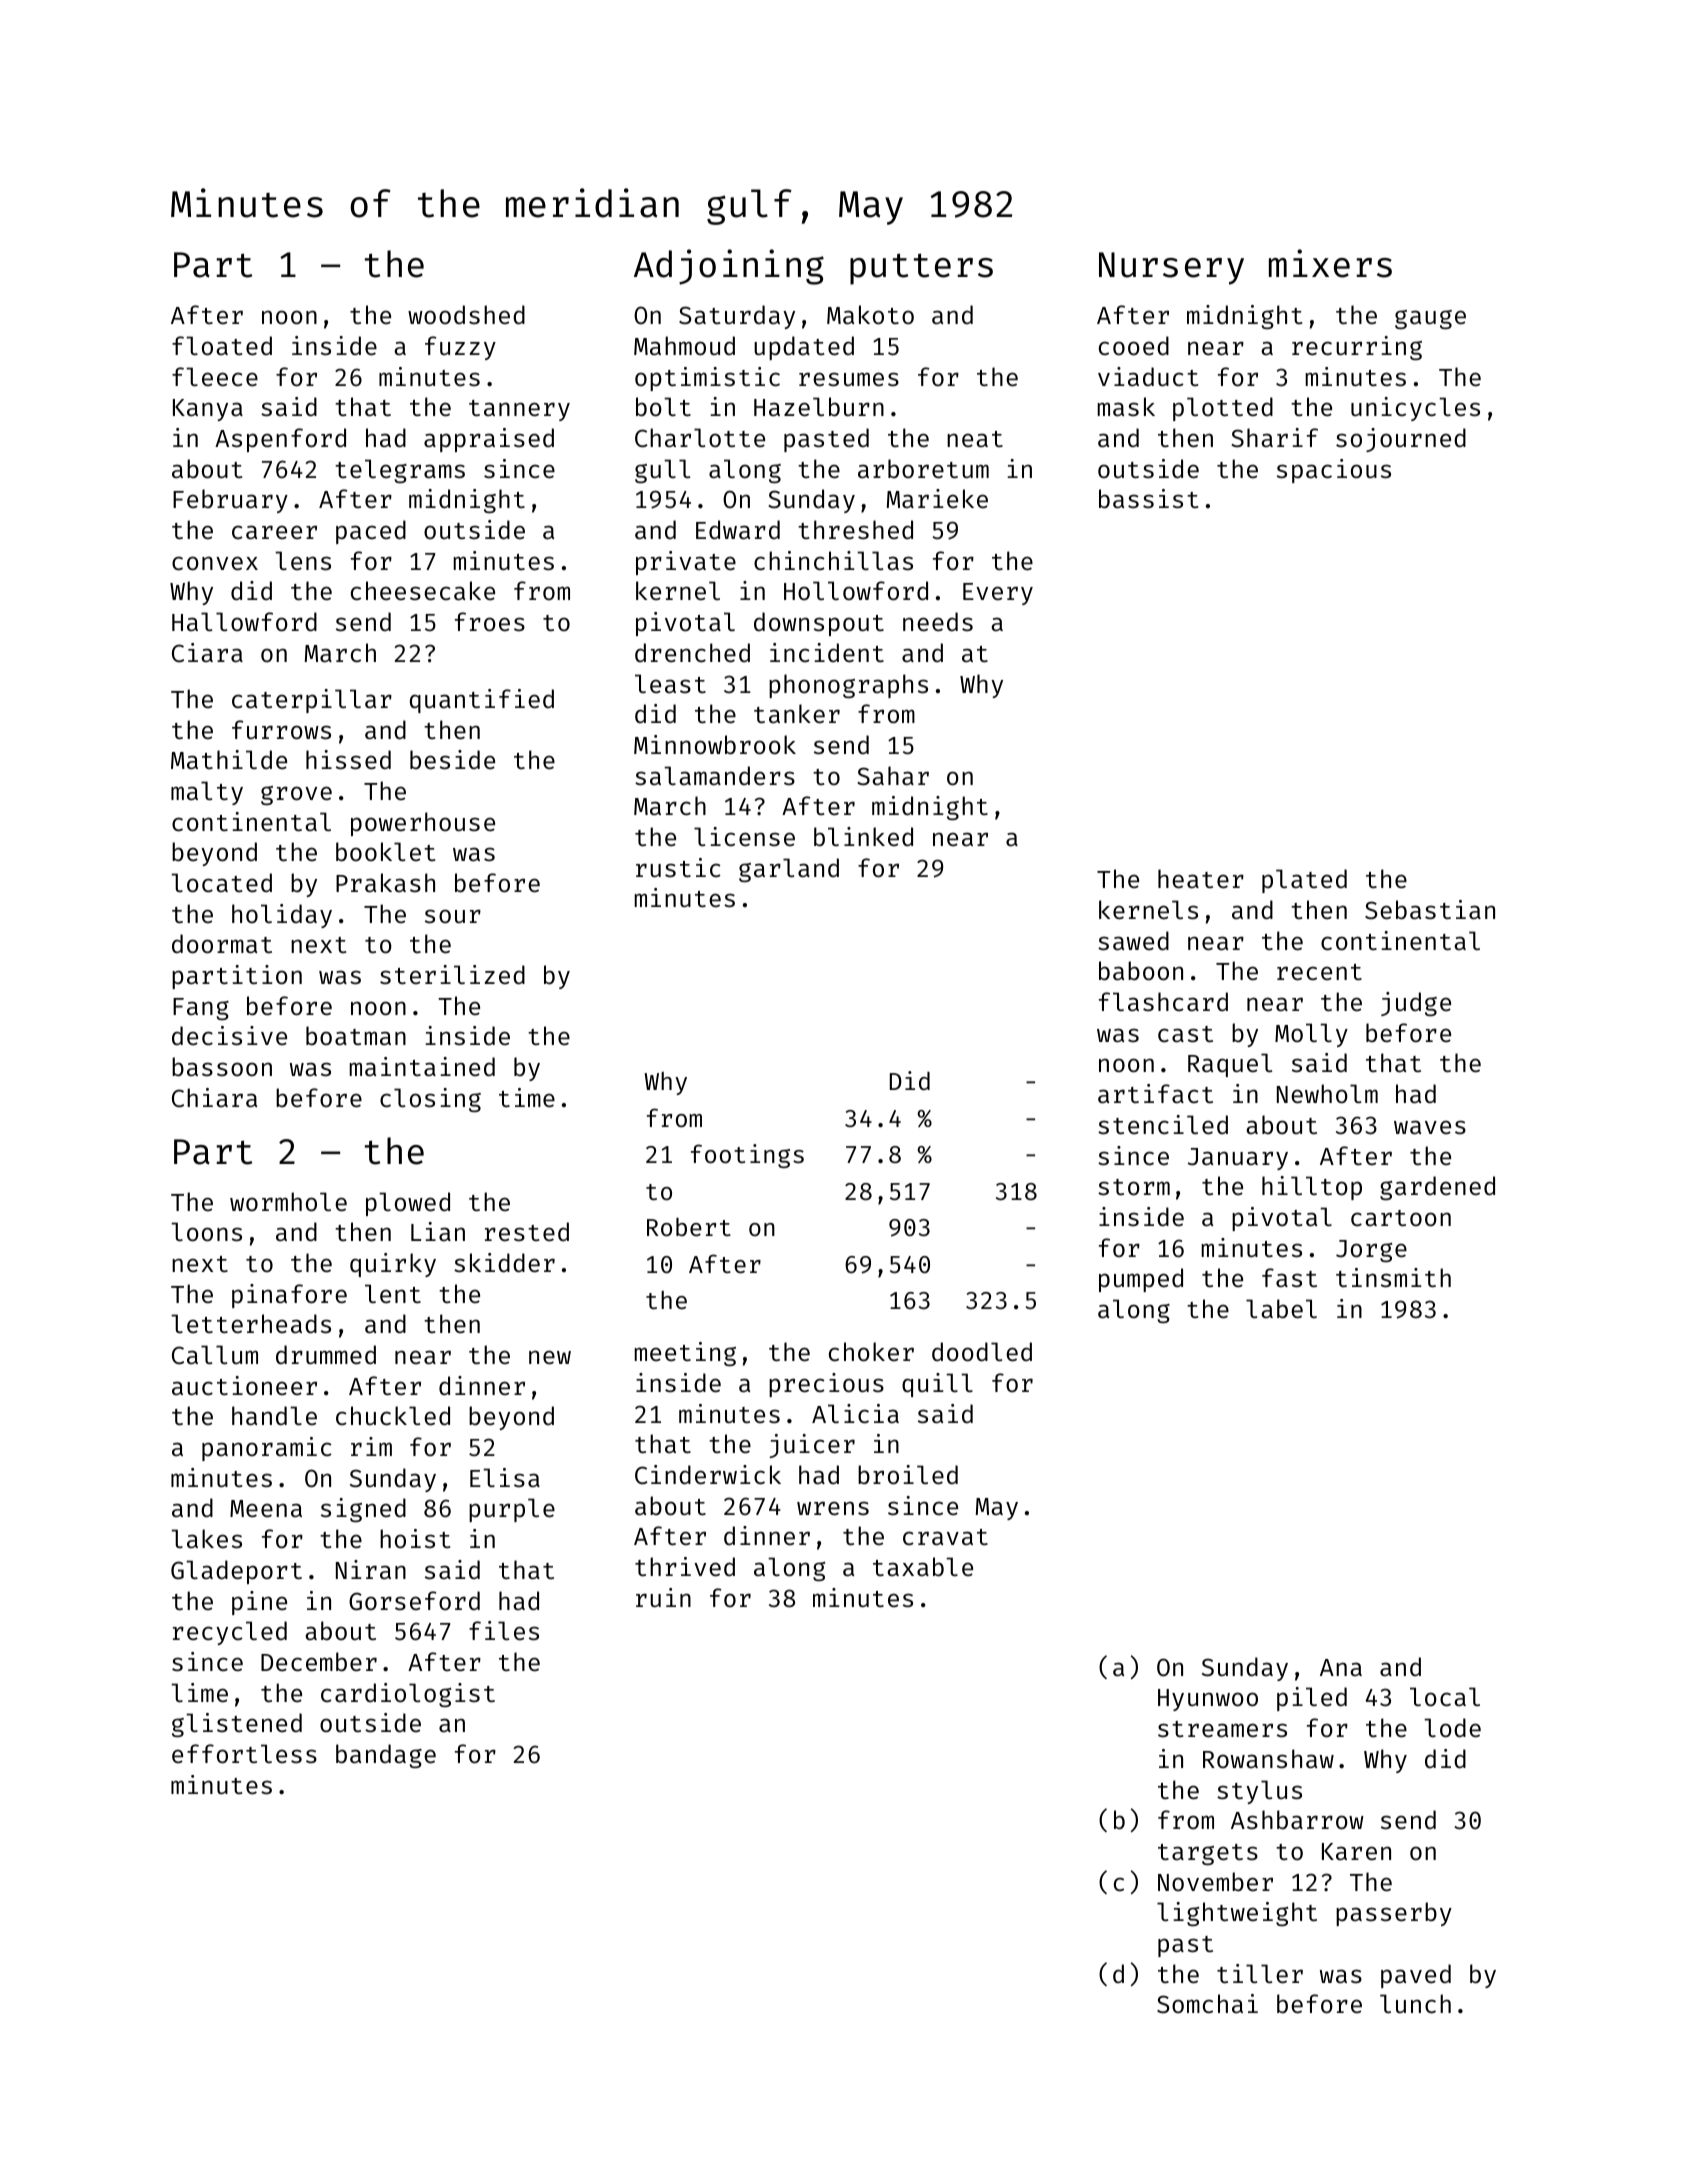  What do you see at coordinates (386, 1756) in the screenshot?
I see `bandage` at bounding box center [386, 1756].
